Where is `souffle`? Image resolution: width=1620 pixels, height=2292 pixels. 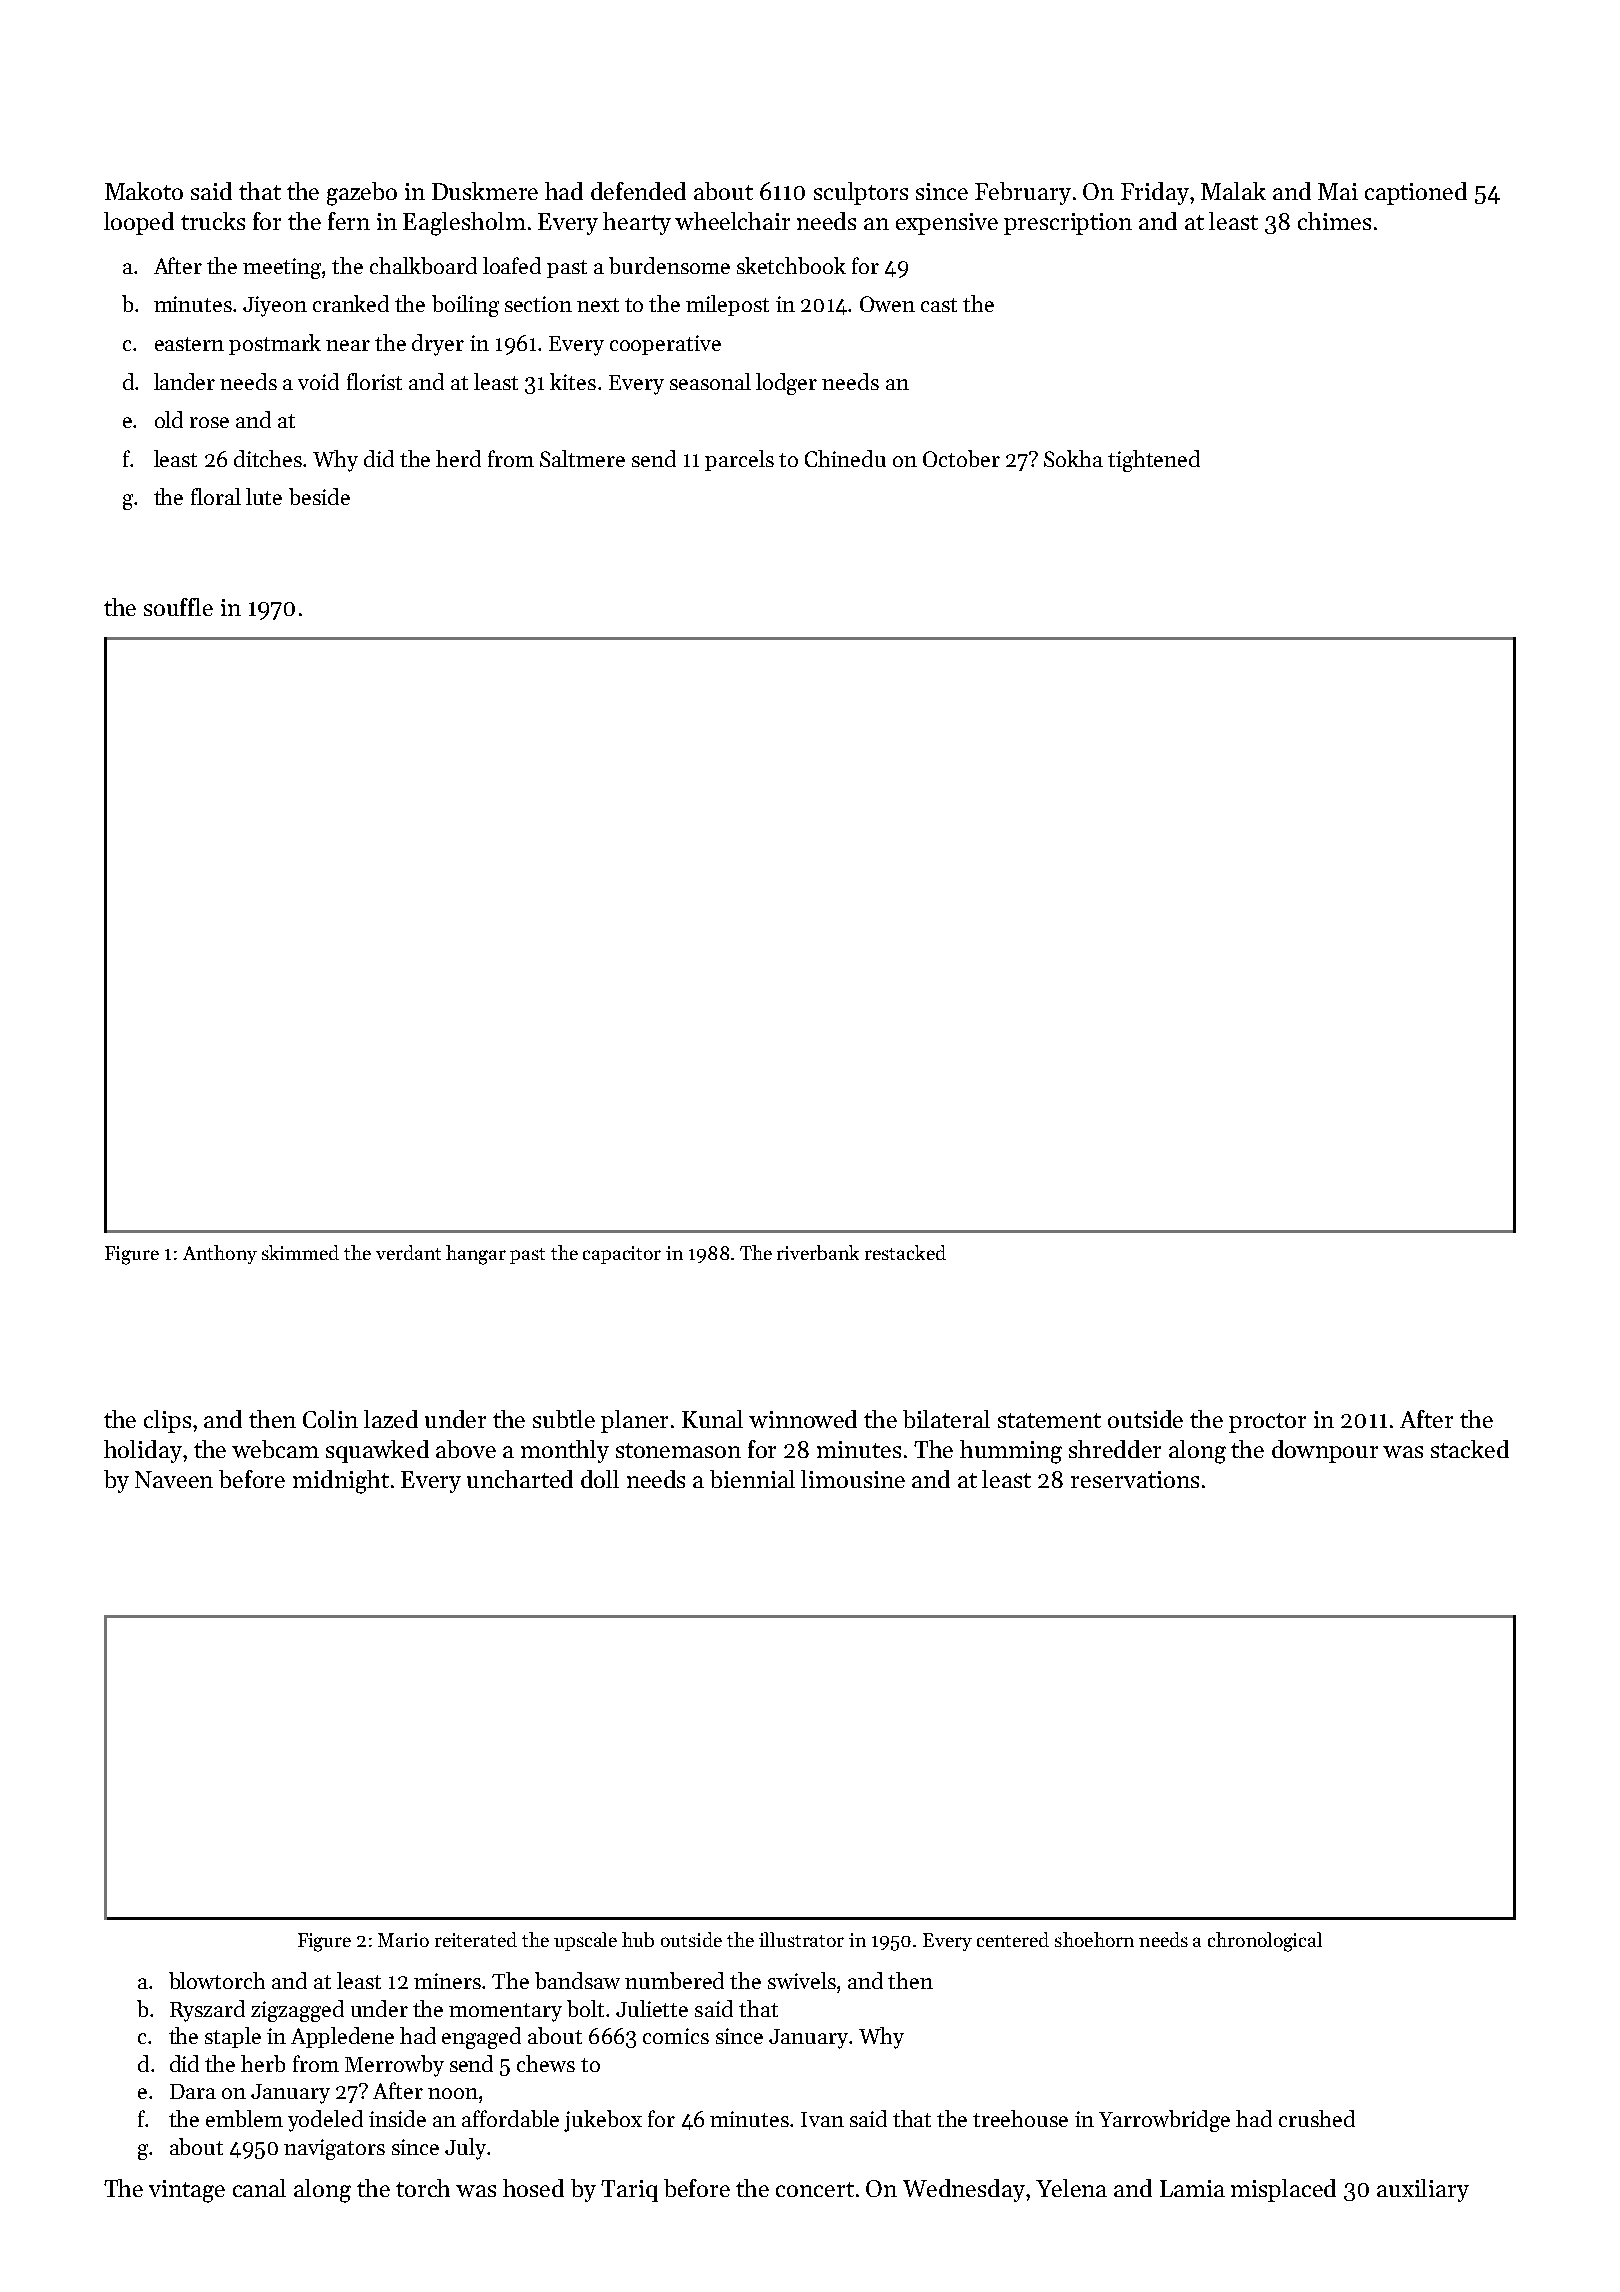 souffle is located at coordinates (178, 607).
